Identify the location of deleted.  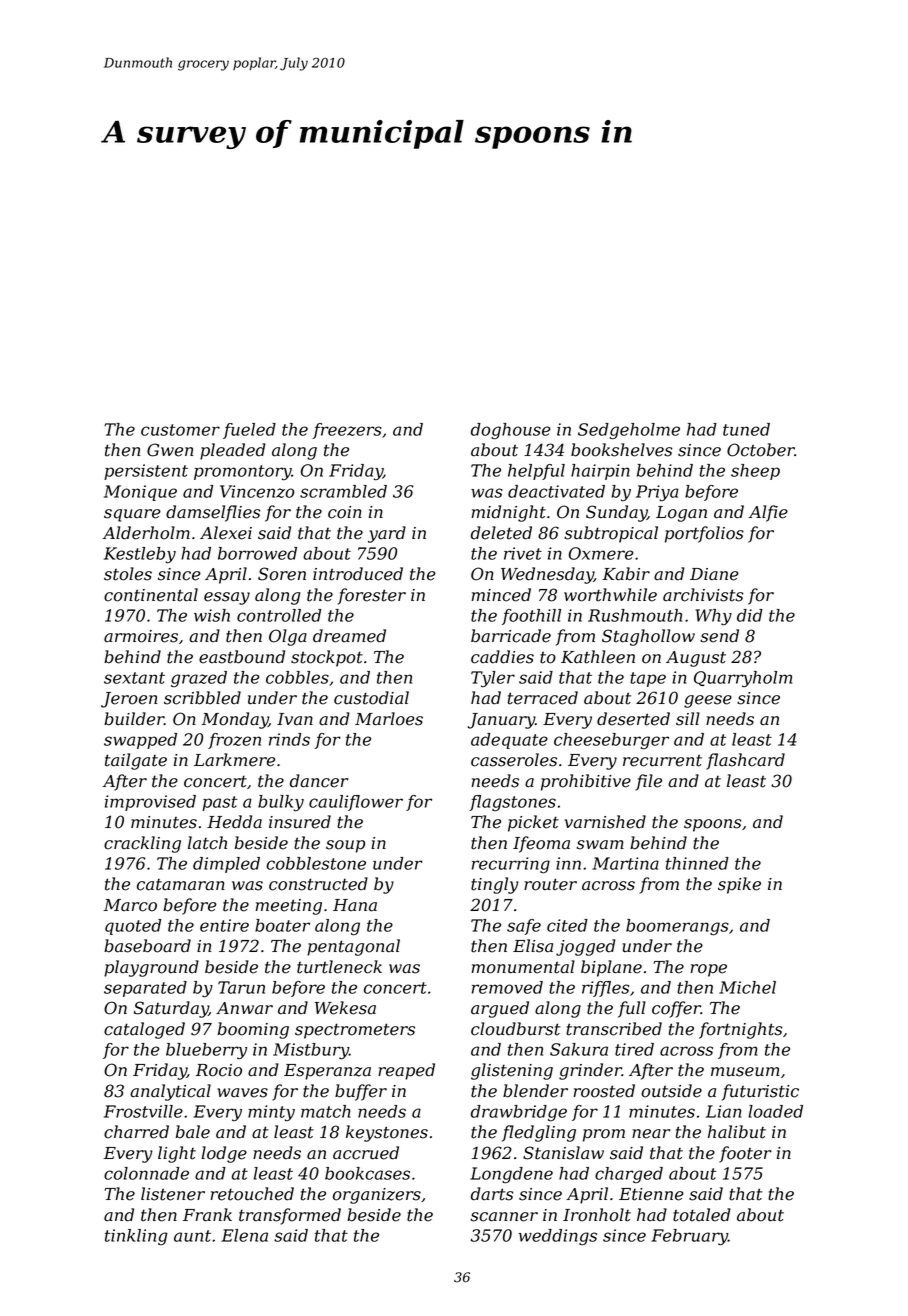
(501, 533).
